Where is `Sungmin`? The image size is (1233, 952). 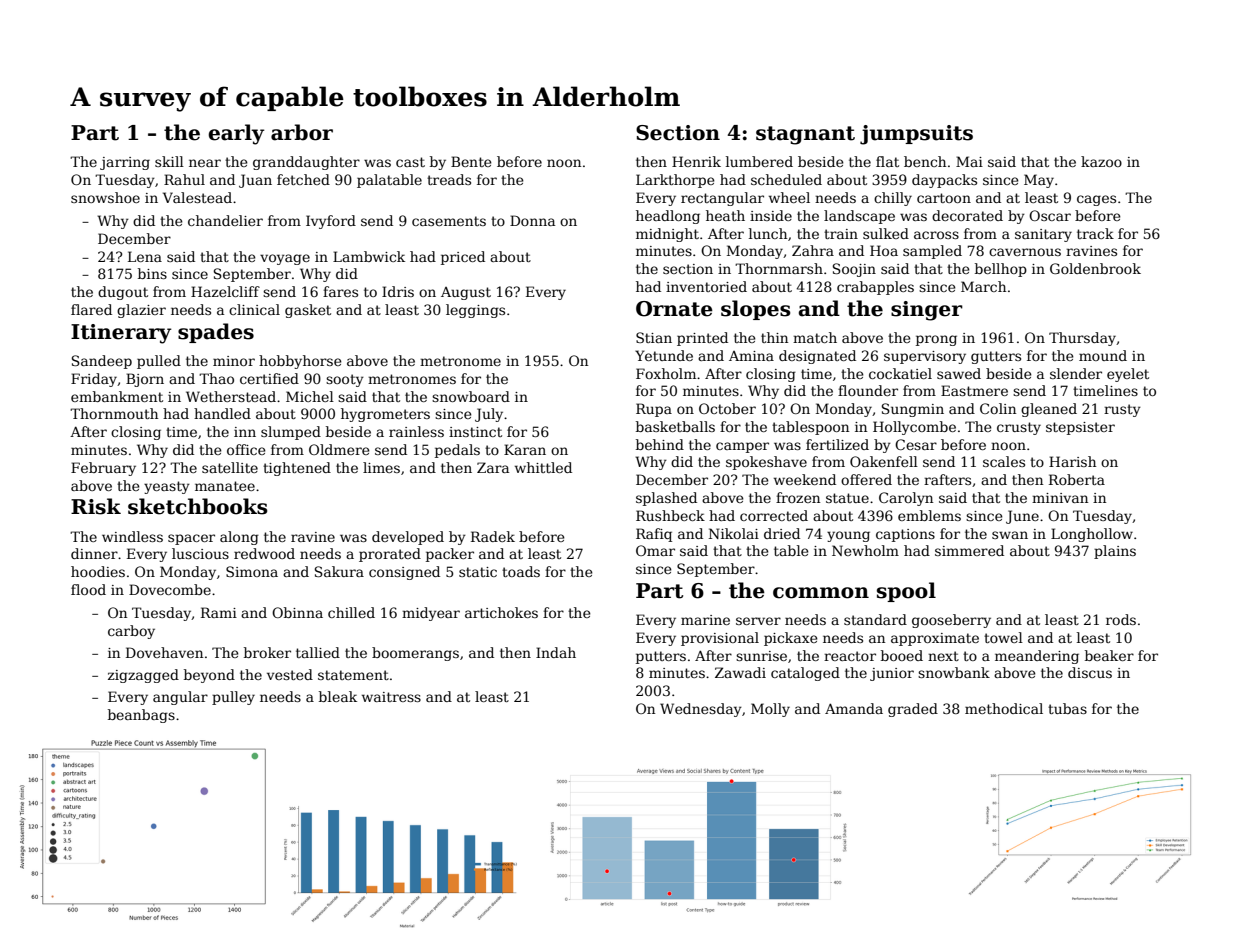
Sungmin is located at coordinates (913, 410).
